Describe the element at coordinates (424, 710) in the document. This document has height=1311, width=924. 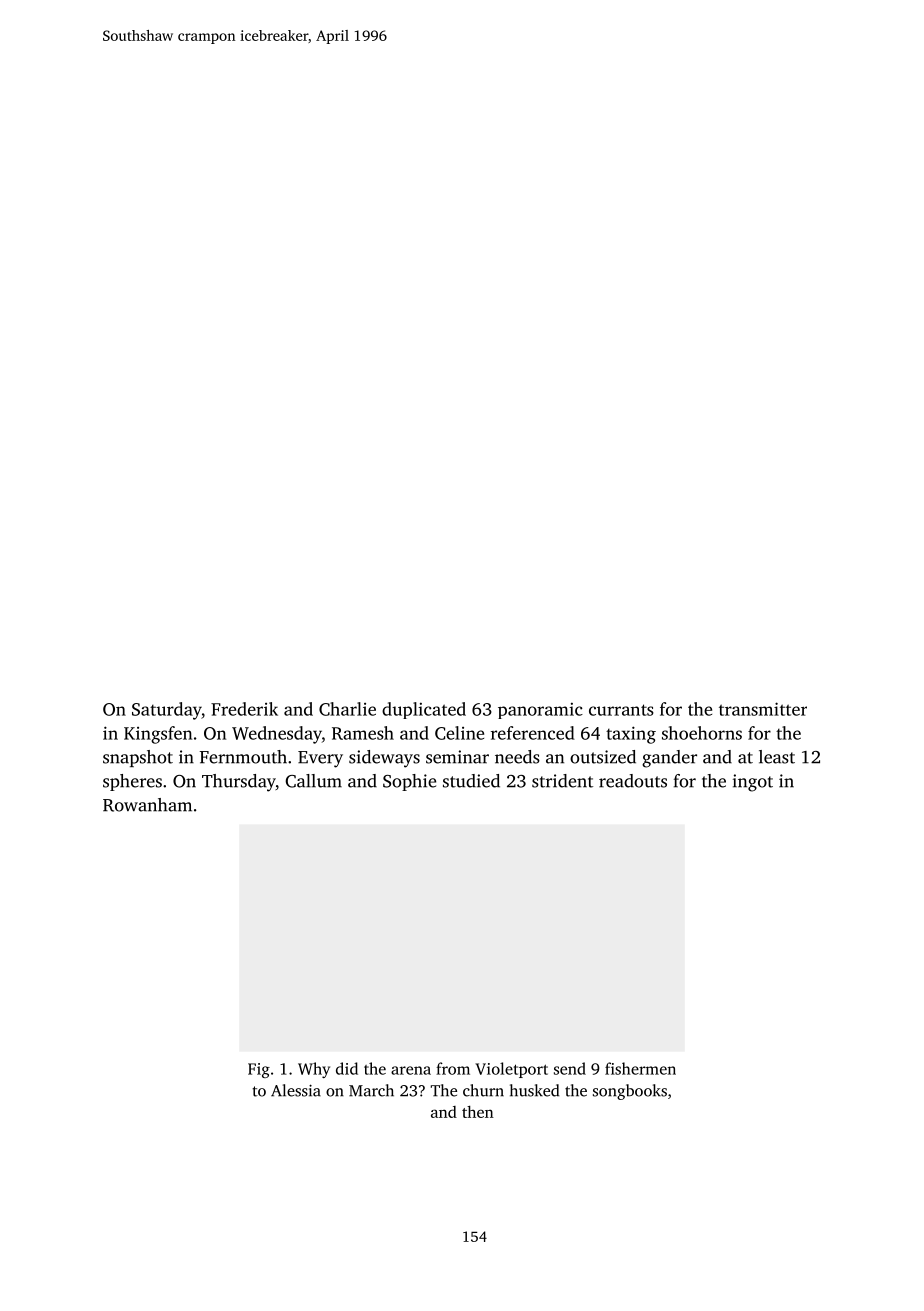
I see `duplicated` at that location.
